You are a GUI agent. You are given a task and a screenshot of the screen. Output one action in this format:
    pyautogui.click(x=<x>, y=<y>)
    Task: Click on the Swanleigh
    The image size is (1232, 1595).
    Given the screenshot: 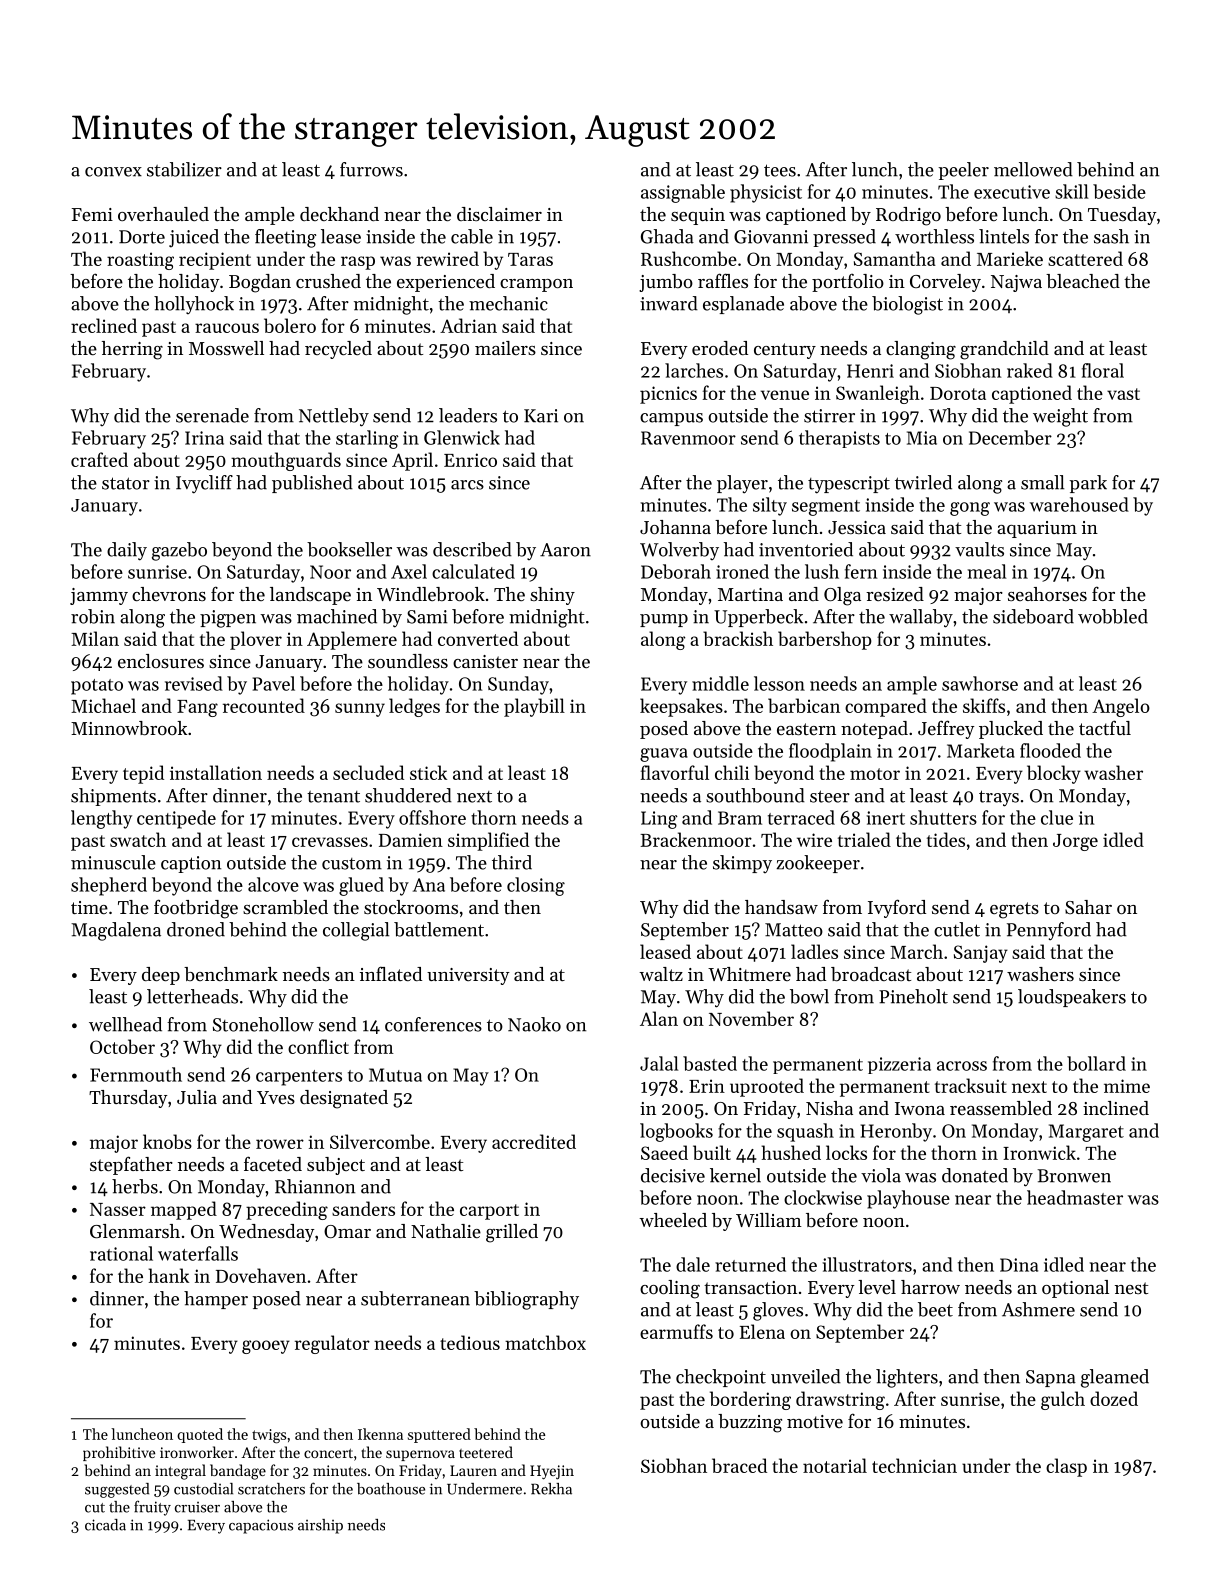 What is the action you would take?
    pyautogui.click(x=878, y=394)
